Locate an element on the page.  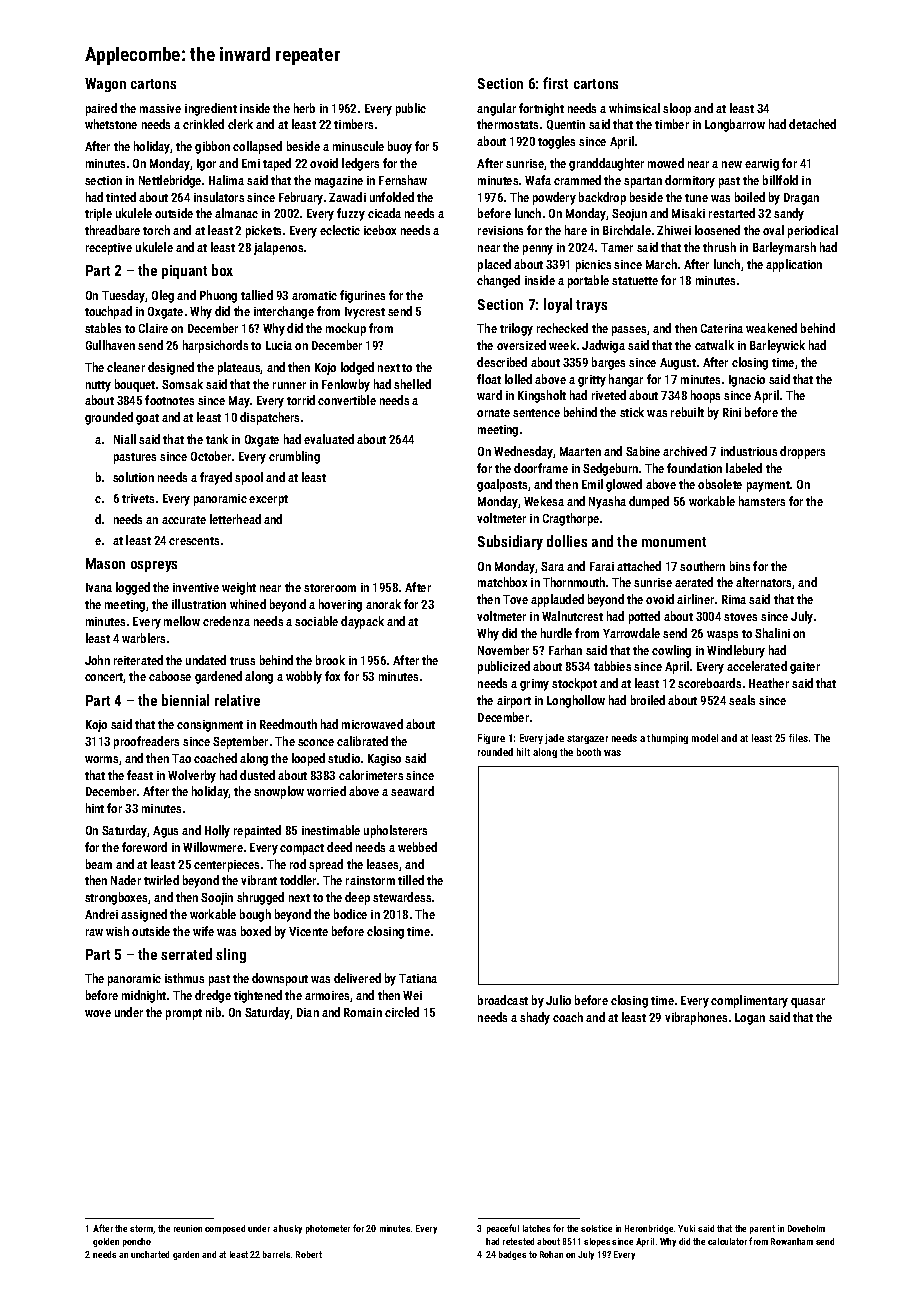
unfolded is located at coordinates (392, 197).
